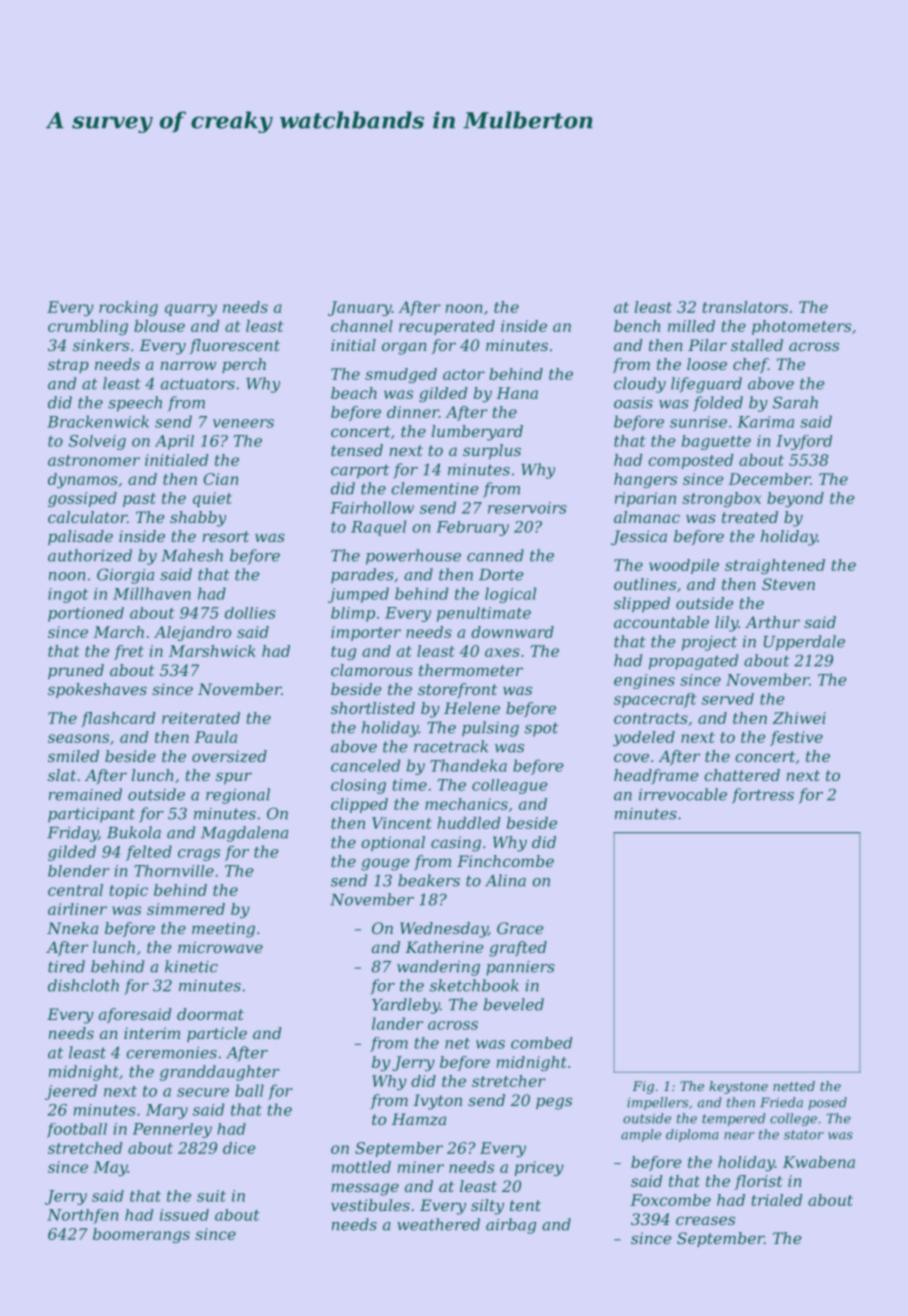  What do you see at coordinates (68, 595) in the image?
I see `ingot` at bounding box center [68, 595].
